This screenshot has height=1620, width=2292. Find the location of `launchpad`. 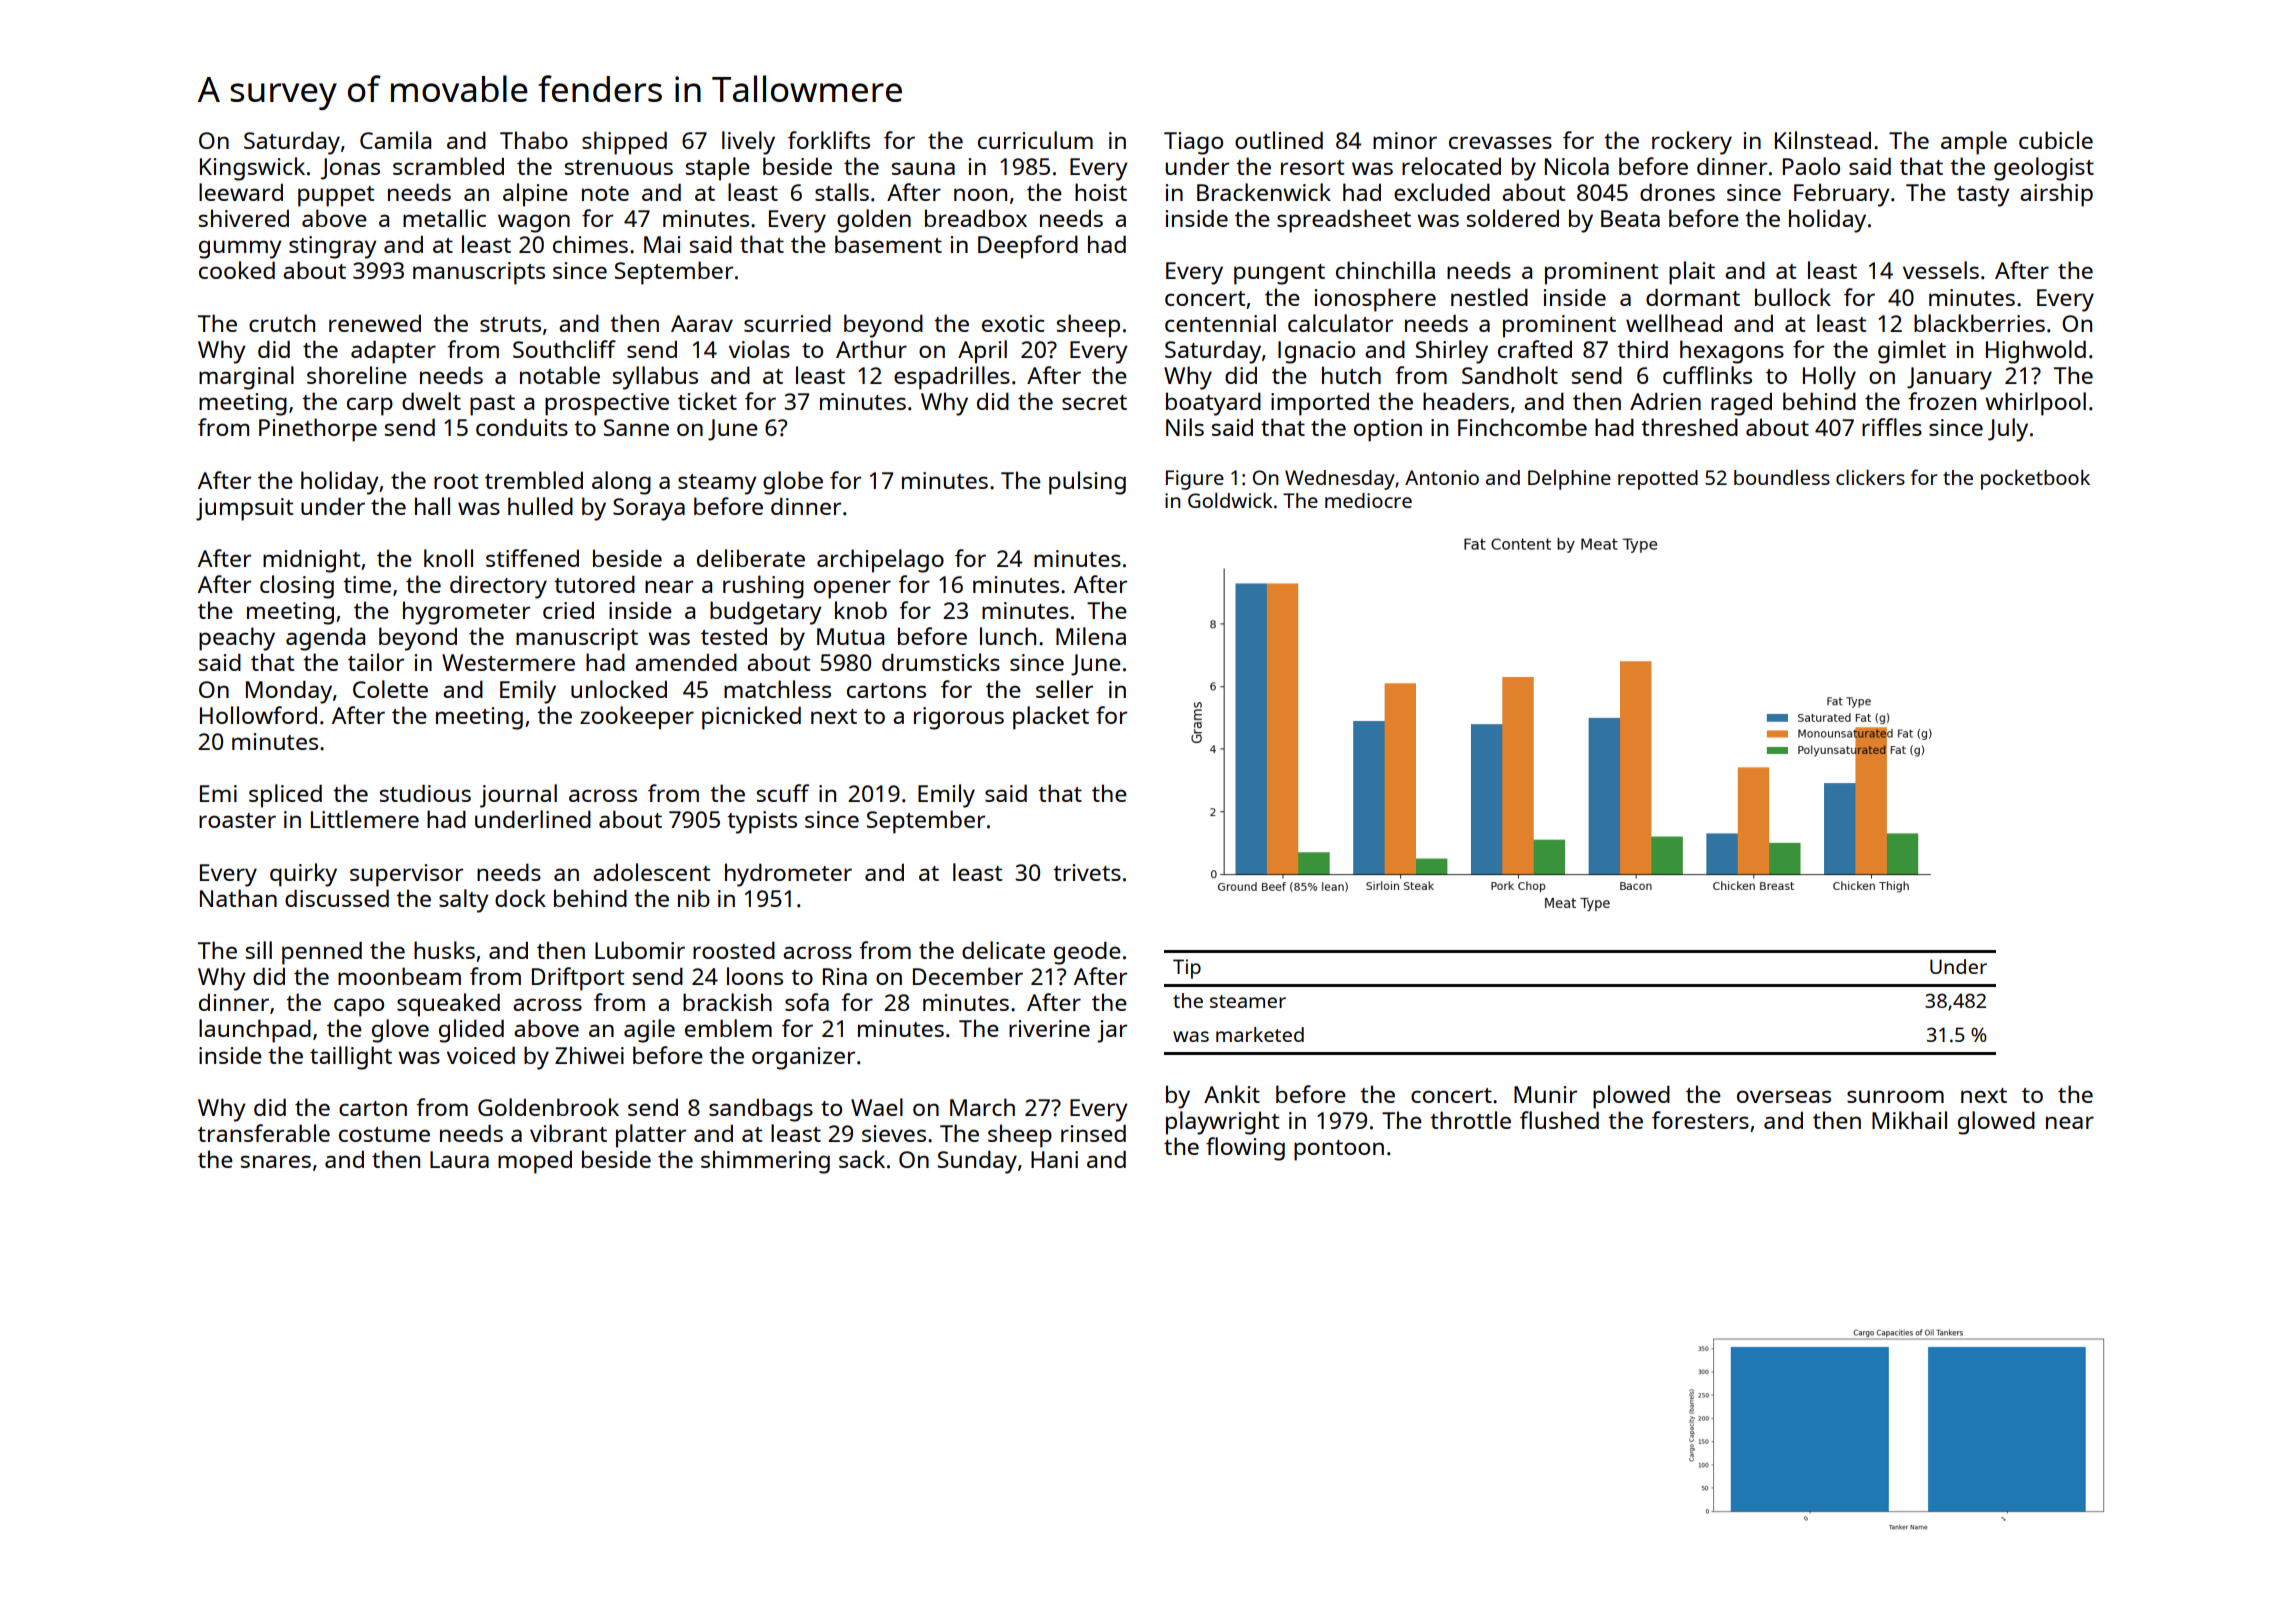

launchpad is located at coordinates (255, 1031).
